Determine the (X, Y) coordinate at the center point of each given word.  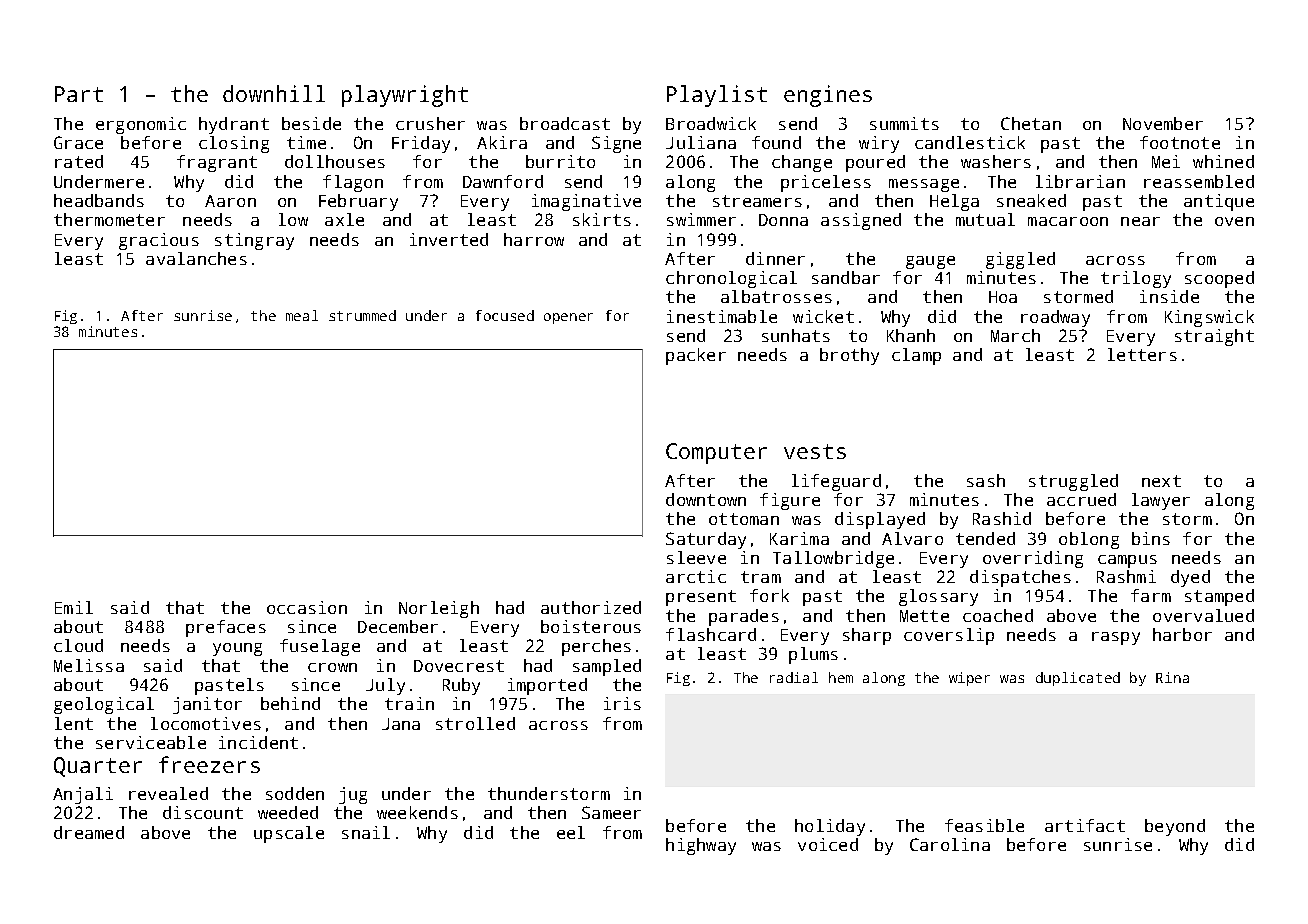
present (701, 598)
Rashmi (1126, 576)
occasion (307, 607)
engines (828, 96)
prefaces (226, 628)
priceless (826, 183)
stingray (254, 241)
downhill (274, 93)
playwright (405, 96)
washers (996, 161)
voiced (828, 844)
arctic (696, 576)
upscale (289, 834)
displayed (880, 520)
